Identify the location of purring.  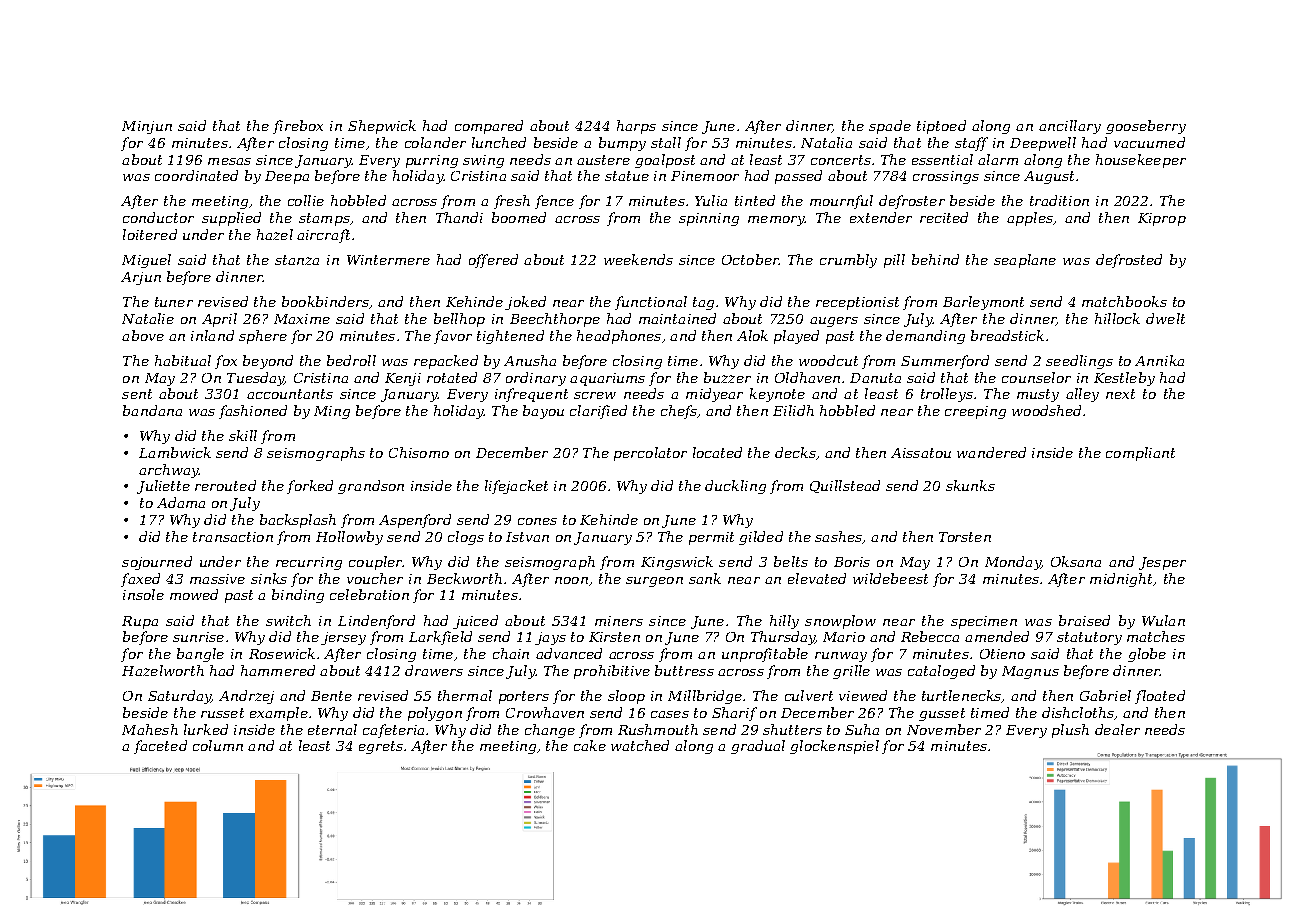
(432, 161).
